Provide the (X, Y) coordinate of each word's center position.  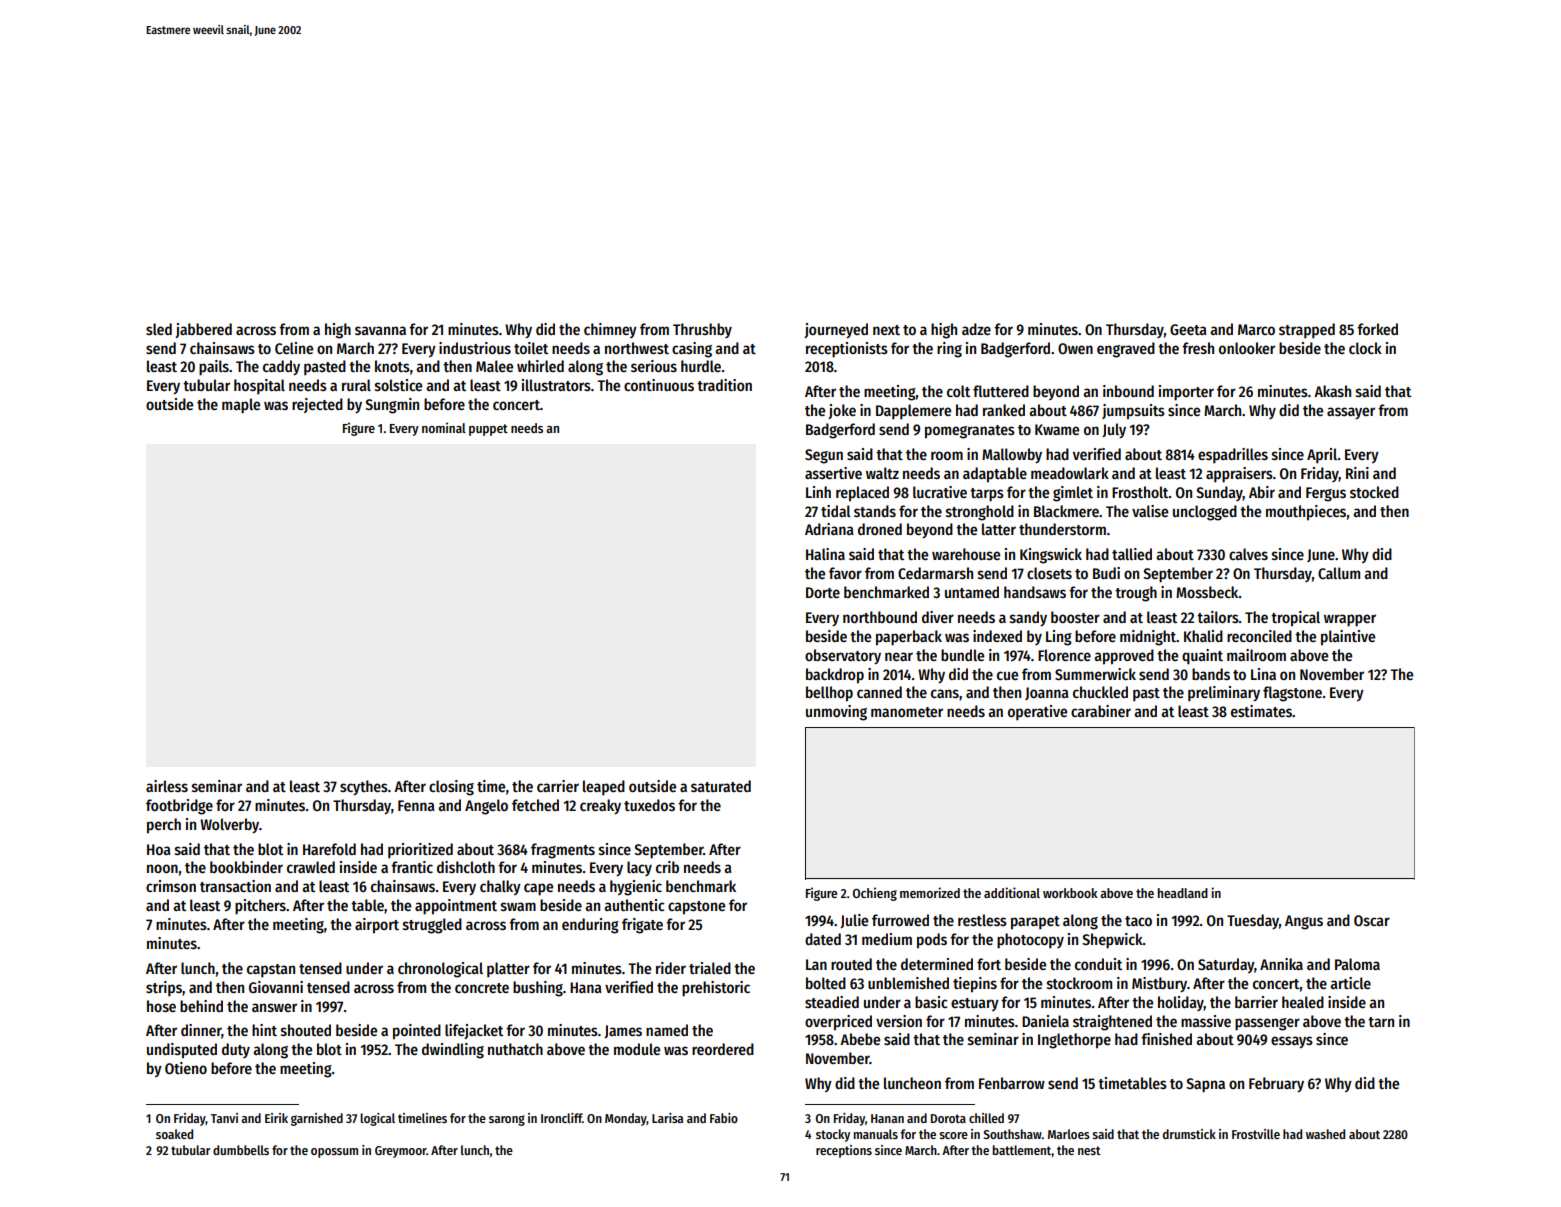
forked (1377, 329)
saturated (721, 786)
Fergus (1326, 494)
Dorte (823, 592)
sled (159, 329)
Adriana (829, 529)
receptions (844, 1151)
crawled (311, 867)
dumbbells (241, 1150)
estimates (1261, 711)
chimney (610, 330)
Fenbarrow (1012, 1083)
